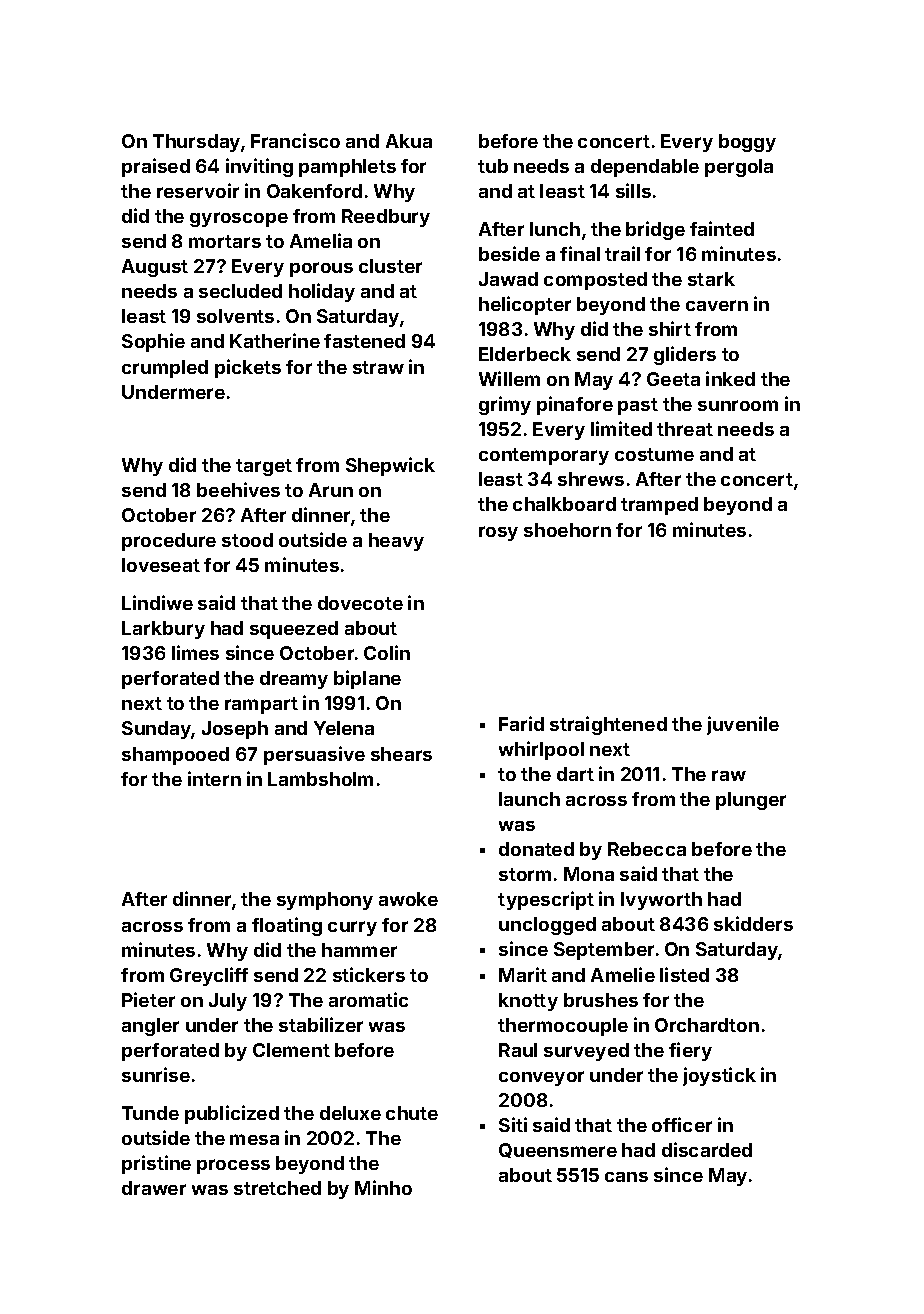  I want to click on sunroom, so click(738, 405).
